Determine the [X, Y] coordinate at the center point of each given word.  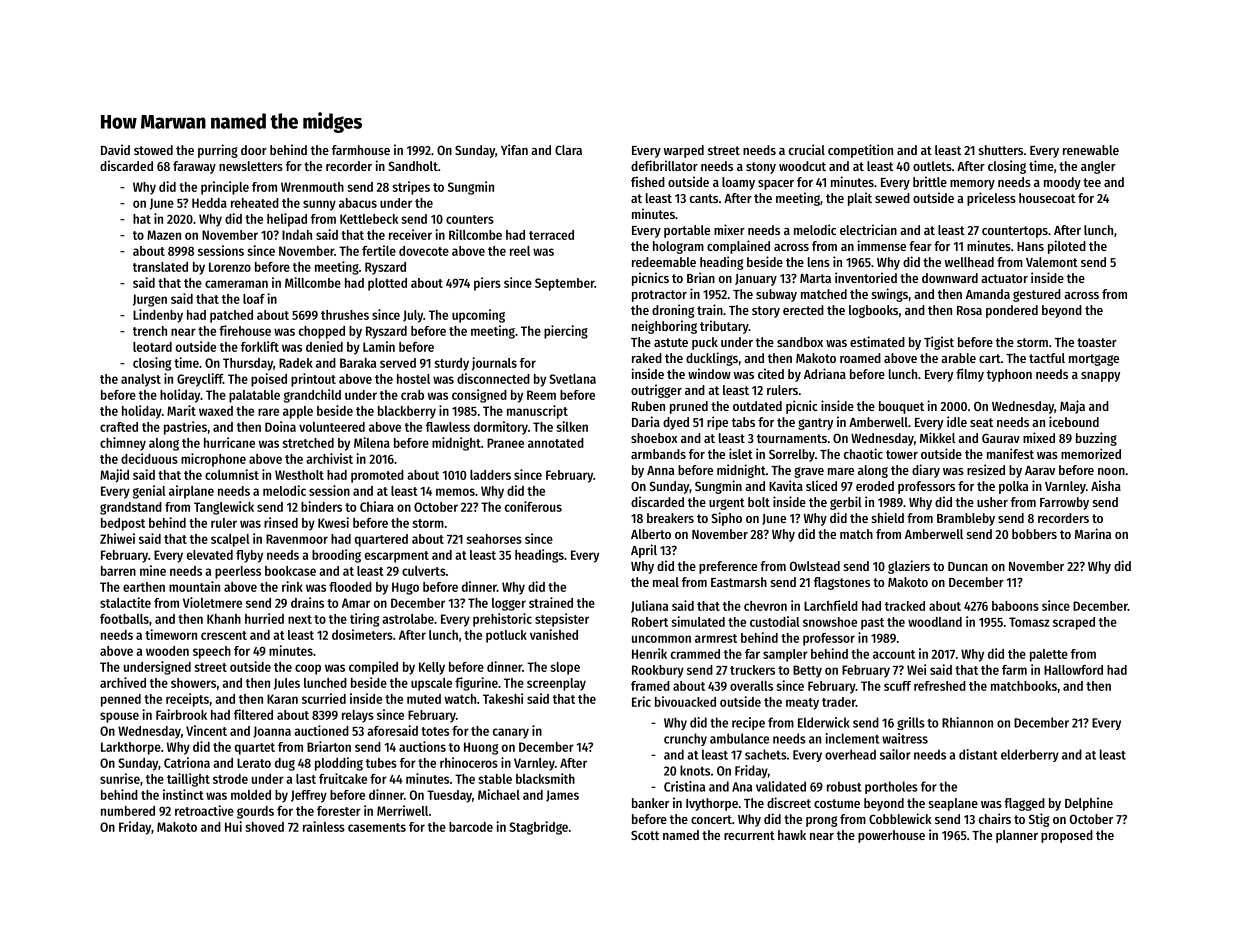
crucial [807, 149]
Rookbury [658, 671]
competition [860, 151]
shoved [264, 827]
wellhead [969, 262]
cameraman [236, 284]
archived [123, 682]
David [115, 149]
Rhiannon [967, 722]
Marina [1093, 533]
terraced [551, 235]
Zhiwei [117, 538]
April [644, 551]
